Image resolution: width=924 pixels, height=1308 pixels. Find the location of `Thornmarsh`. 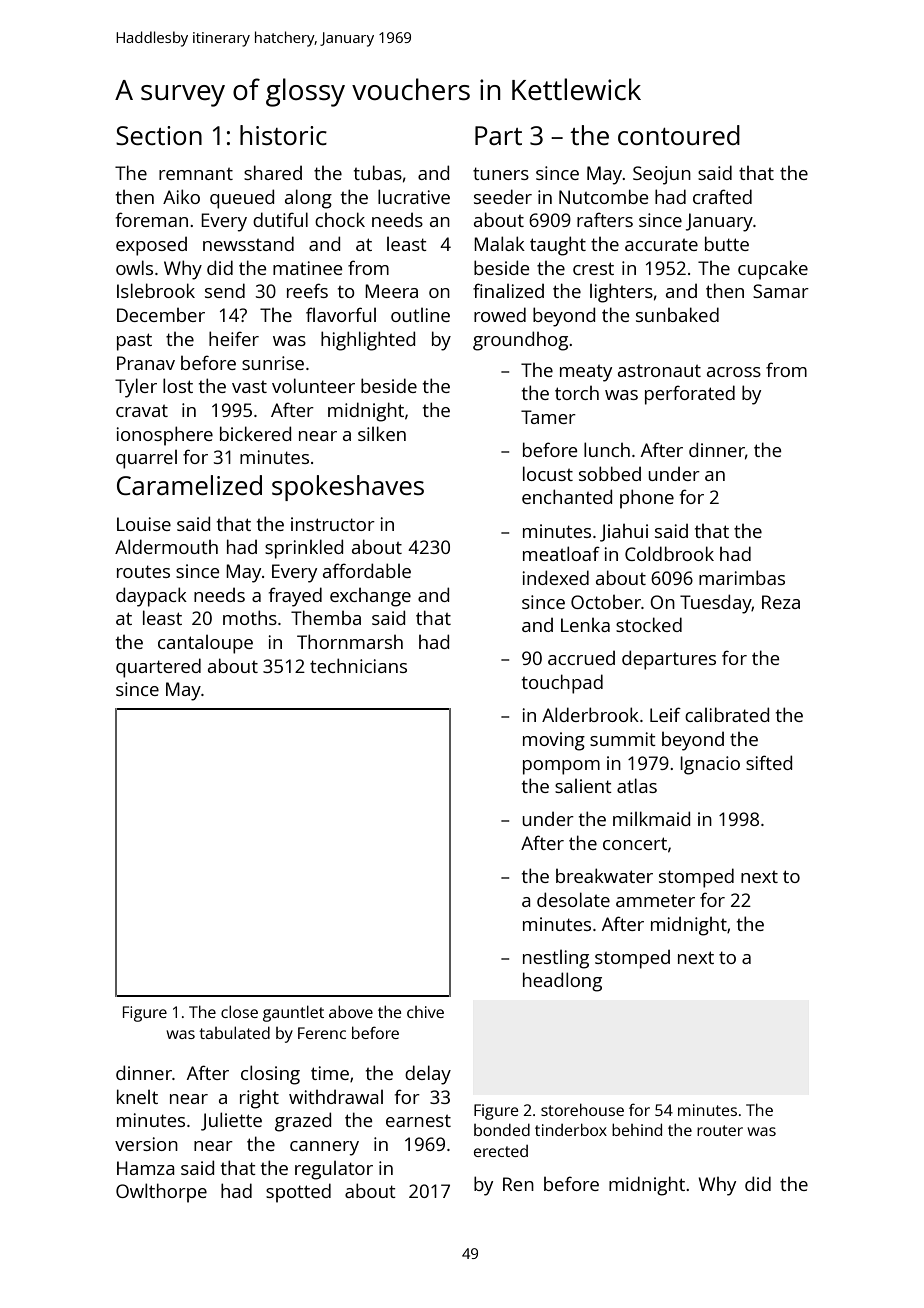

Thornmarsh is located at coordinates (350, 641).
